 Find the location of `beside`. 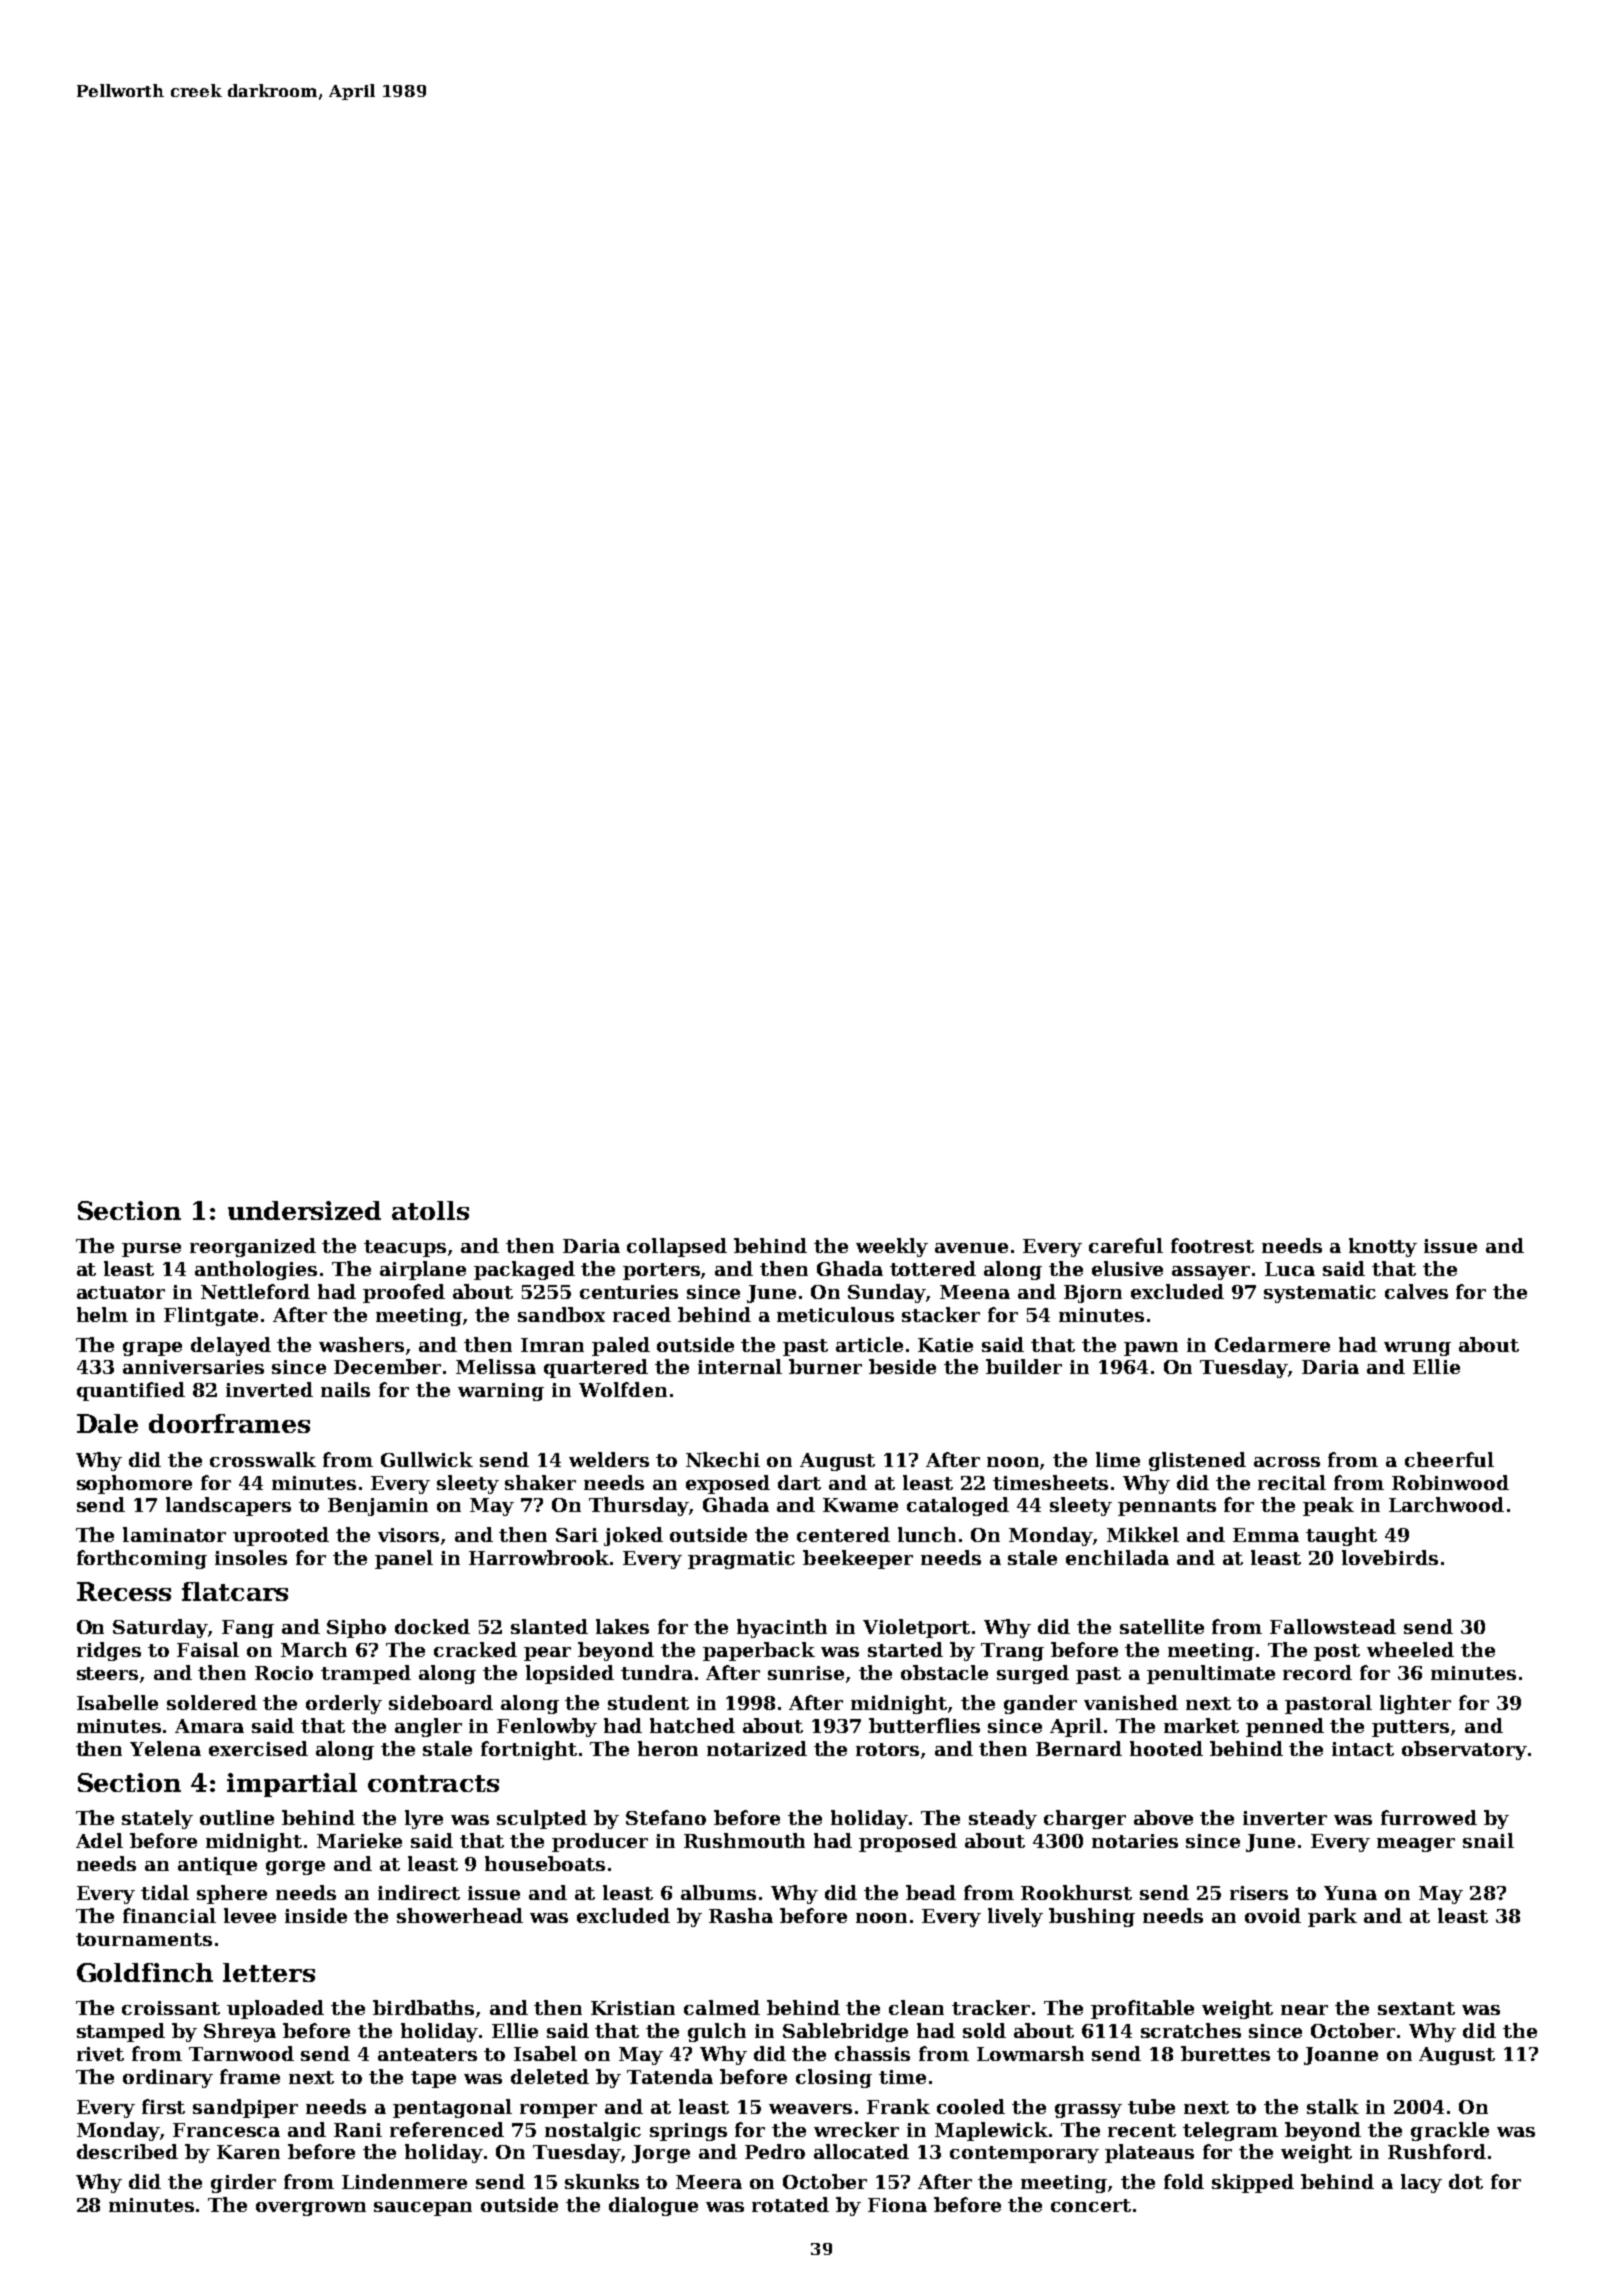

beside is located at coordinates (902, 1366).
